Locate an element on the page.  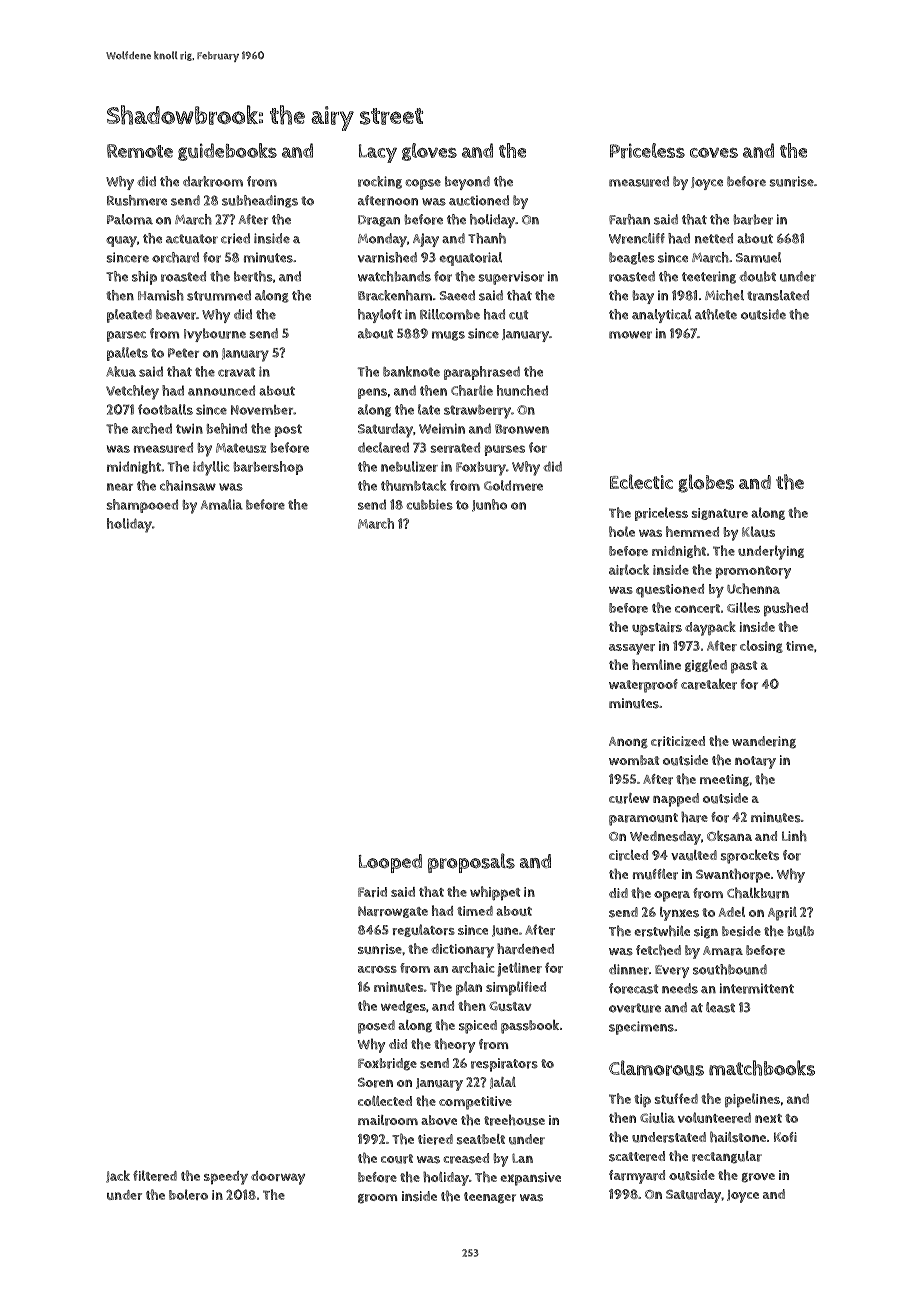
Saeed is located at coordinates (457, 295).
